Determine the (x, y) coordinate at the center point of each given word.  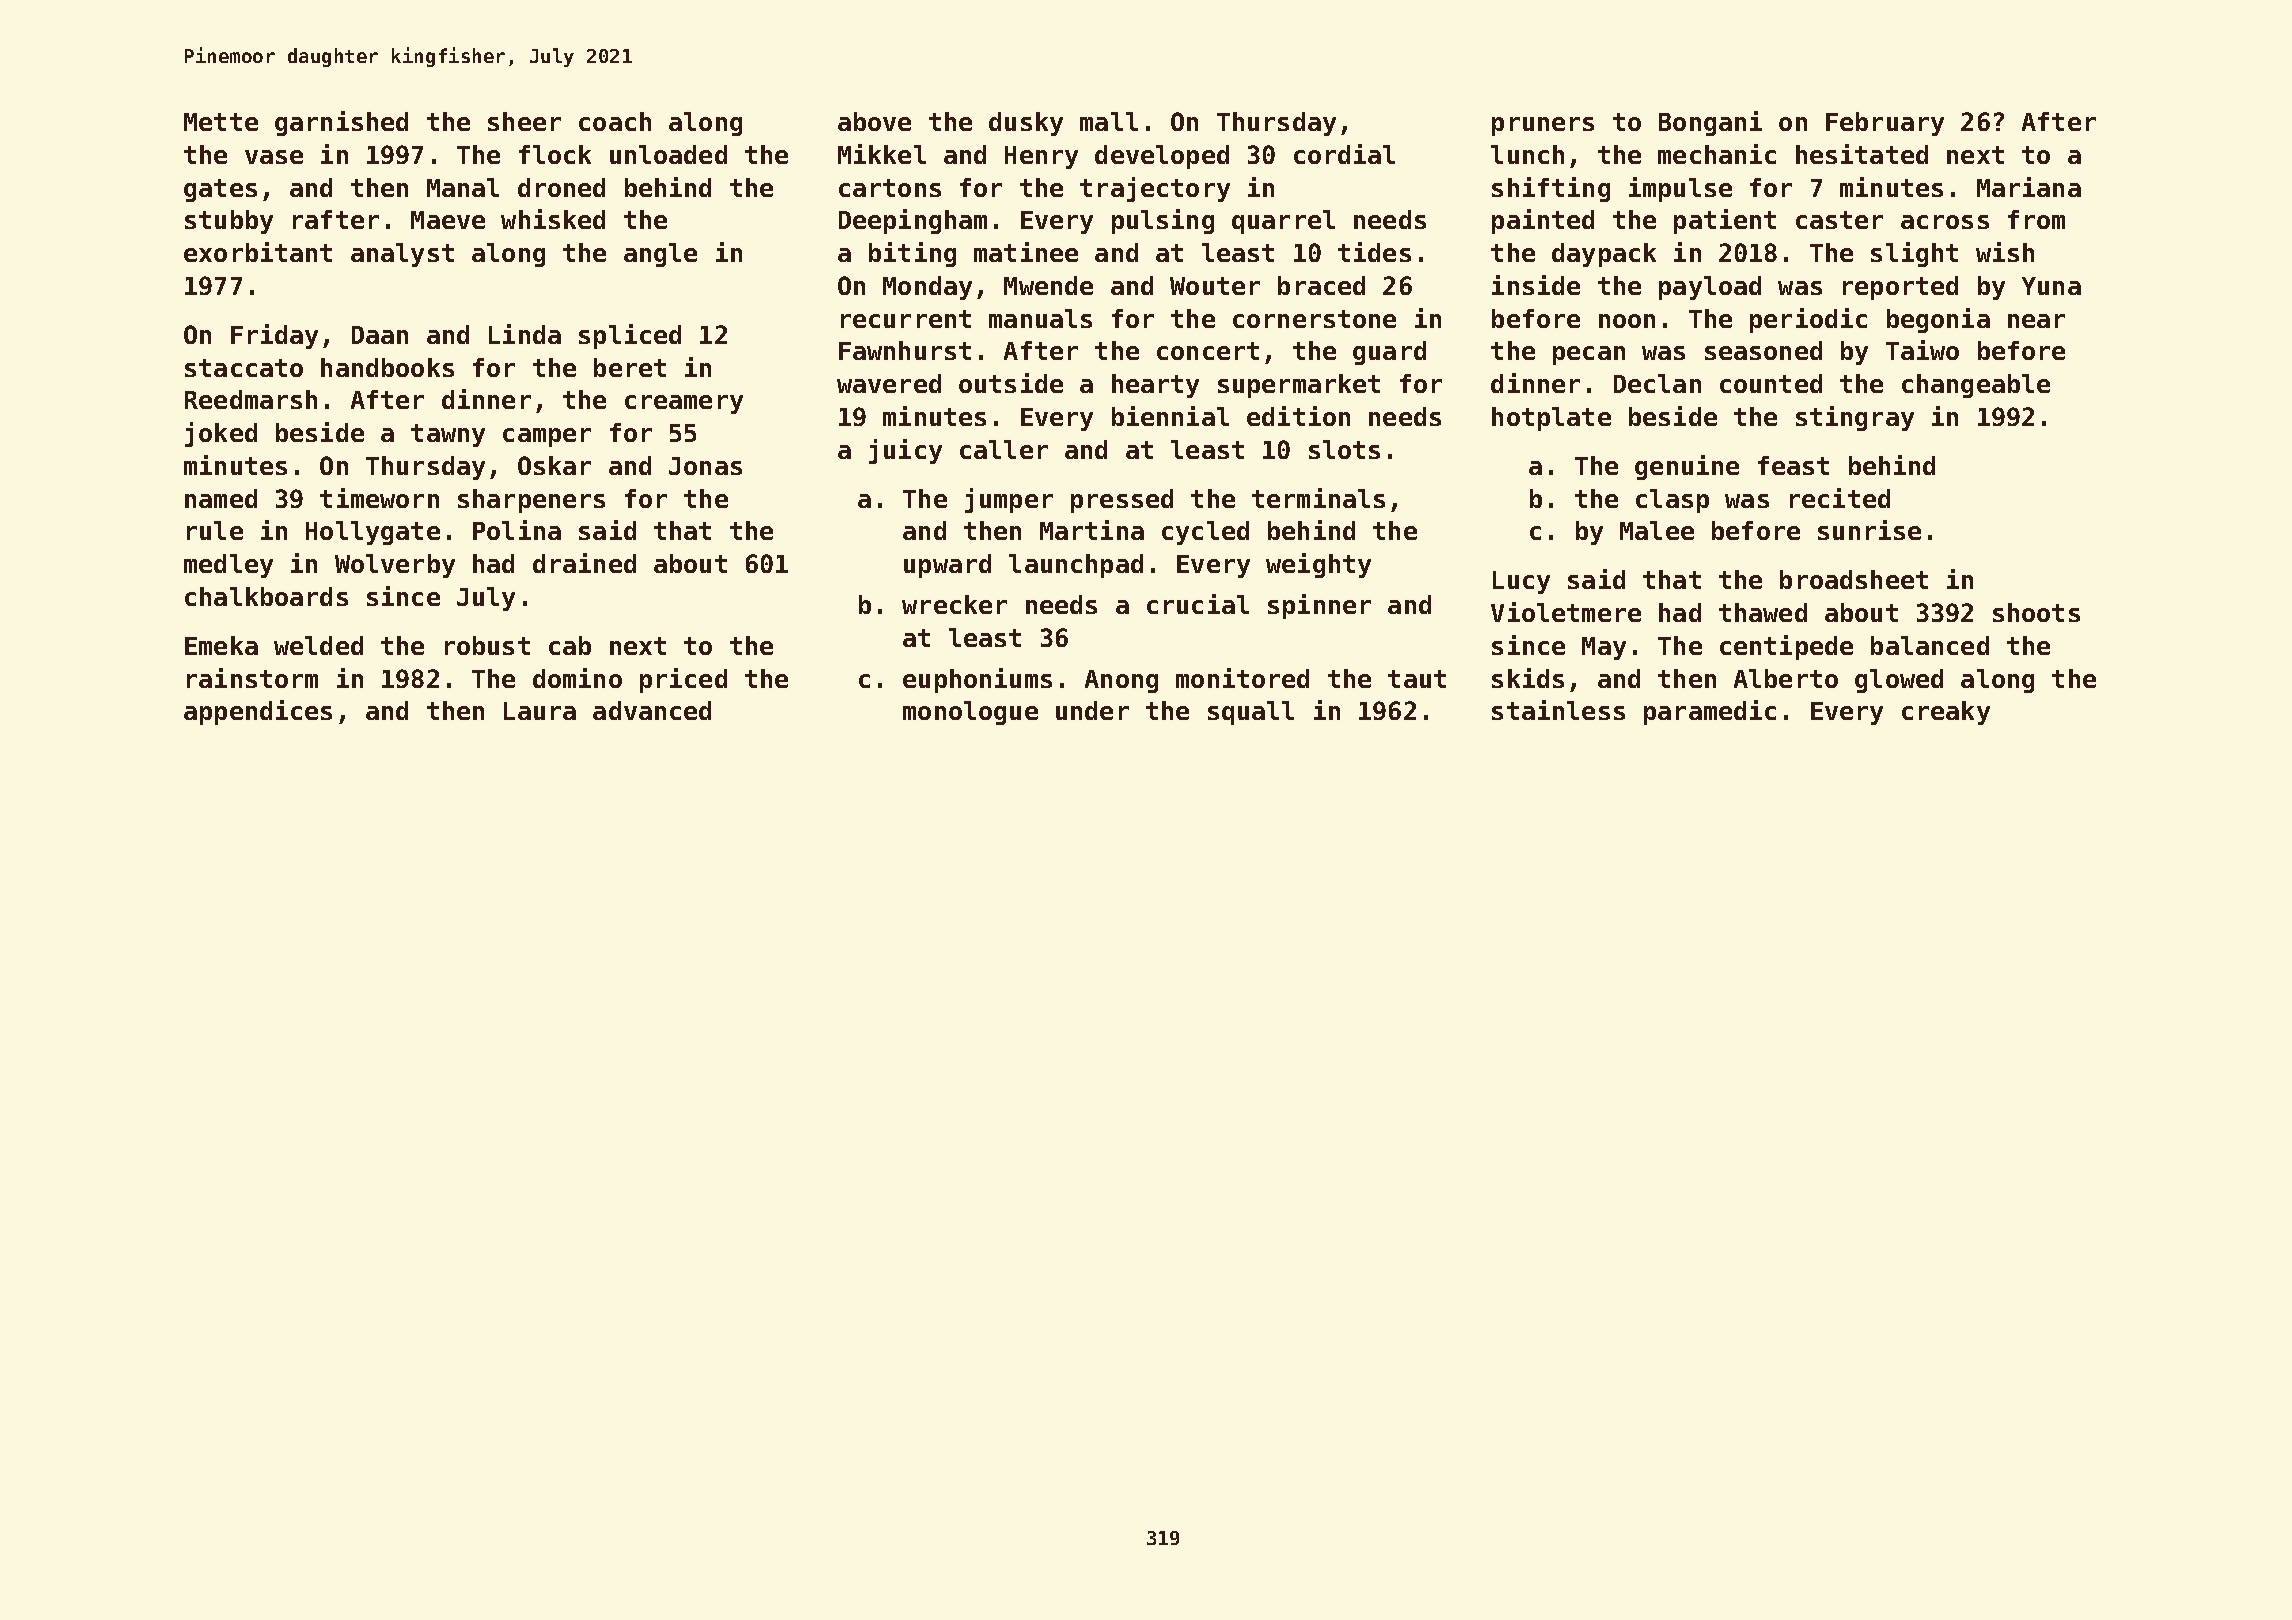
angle (660, 255)
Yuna (2051, 286)
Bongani (1710, 123)
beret (630, 367)
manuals (1040, 318)
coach (615, 121)
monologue (970, 713)
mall (1109, 121)
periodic (1808, 320)
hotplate (1551, 419)
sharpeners (531, 501)
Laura (540, 711)
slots (1344, 449)
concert (1208, 351)
